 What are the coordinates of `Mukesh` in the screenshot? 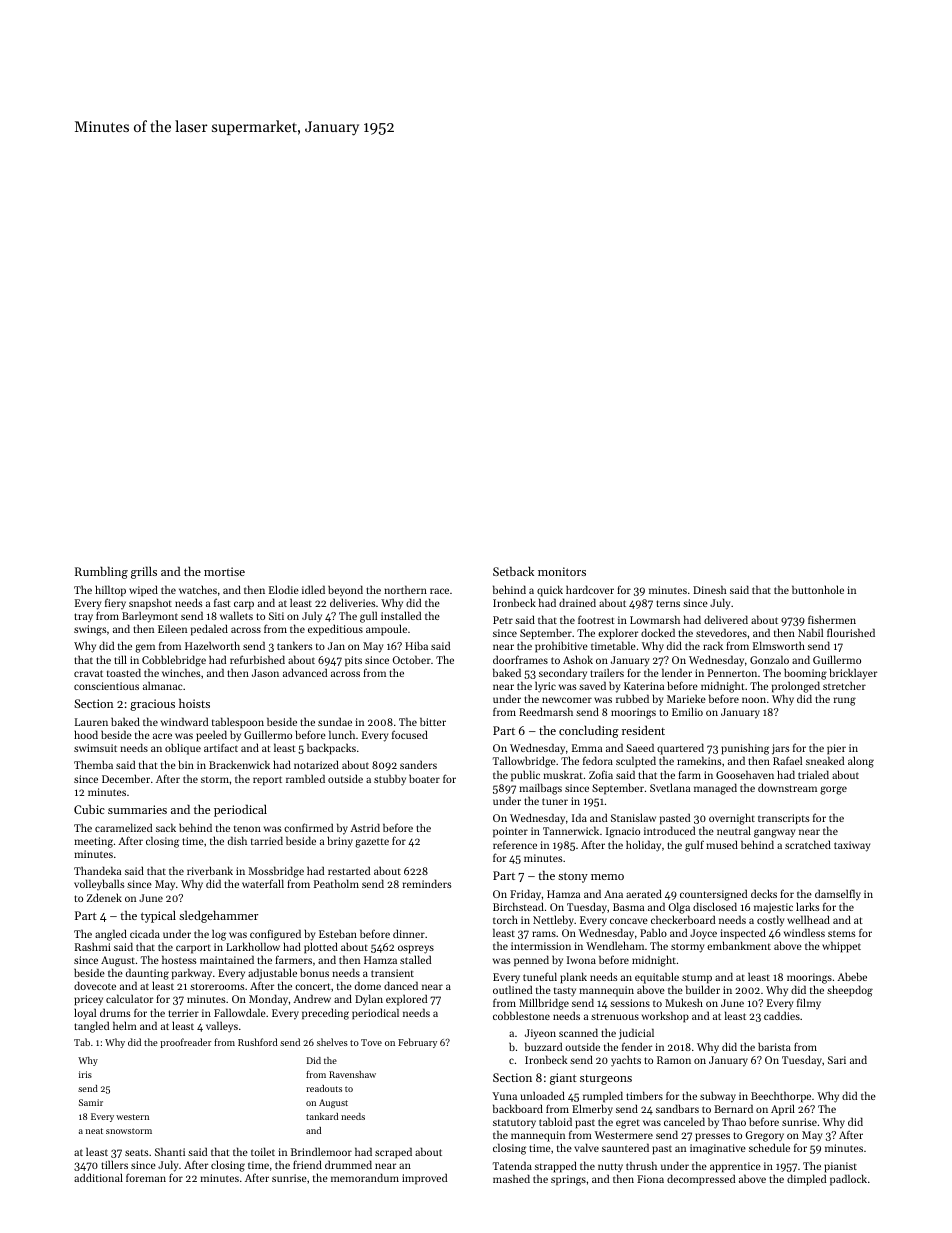 It's located at (684, 1002).
